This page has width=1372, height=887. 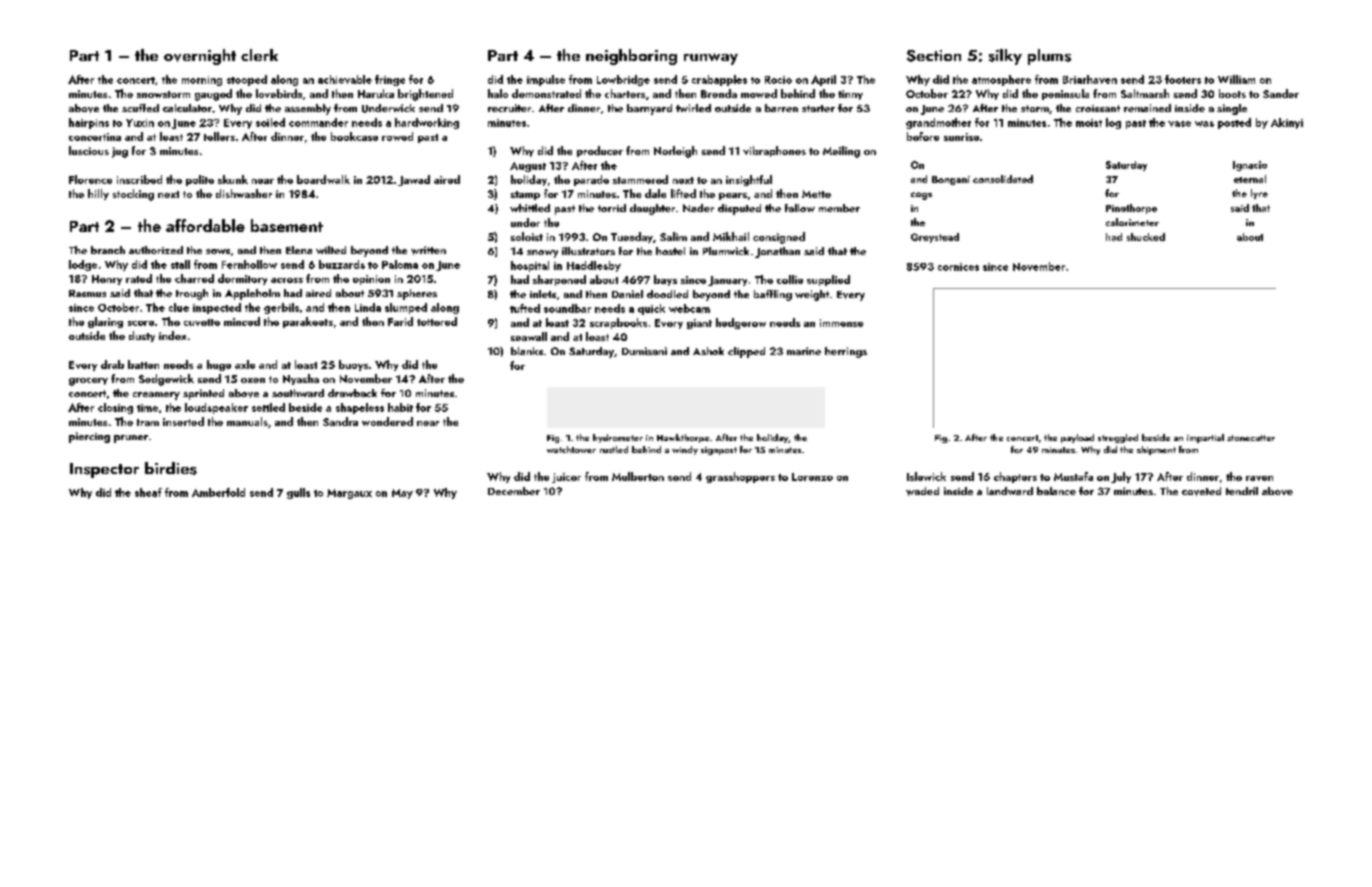 What do you see at coordinates (958, 267) in the page?
I see `cornices` at bounding box center [958, 267].
